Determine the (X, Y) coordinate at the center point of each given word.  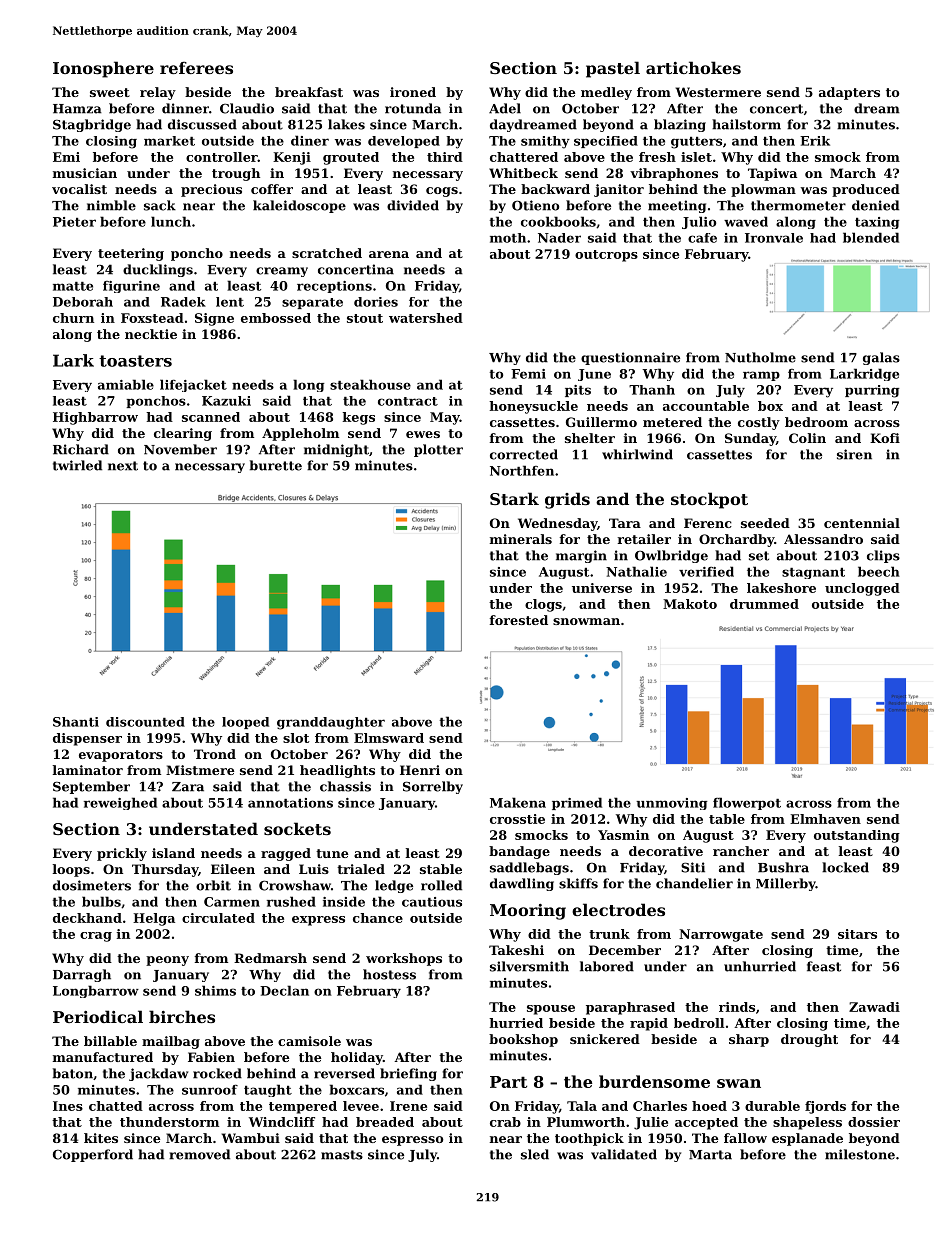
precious (211, 190)
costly (759, 423)
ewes (423, 434)
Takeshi (516, 950)
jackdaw (158, 1074)
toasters (135, 361)
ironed (413, 92)
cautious (432, 902)
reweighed (120, 803)
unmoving (672, 804)
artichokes (693, 67)
